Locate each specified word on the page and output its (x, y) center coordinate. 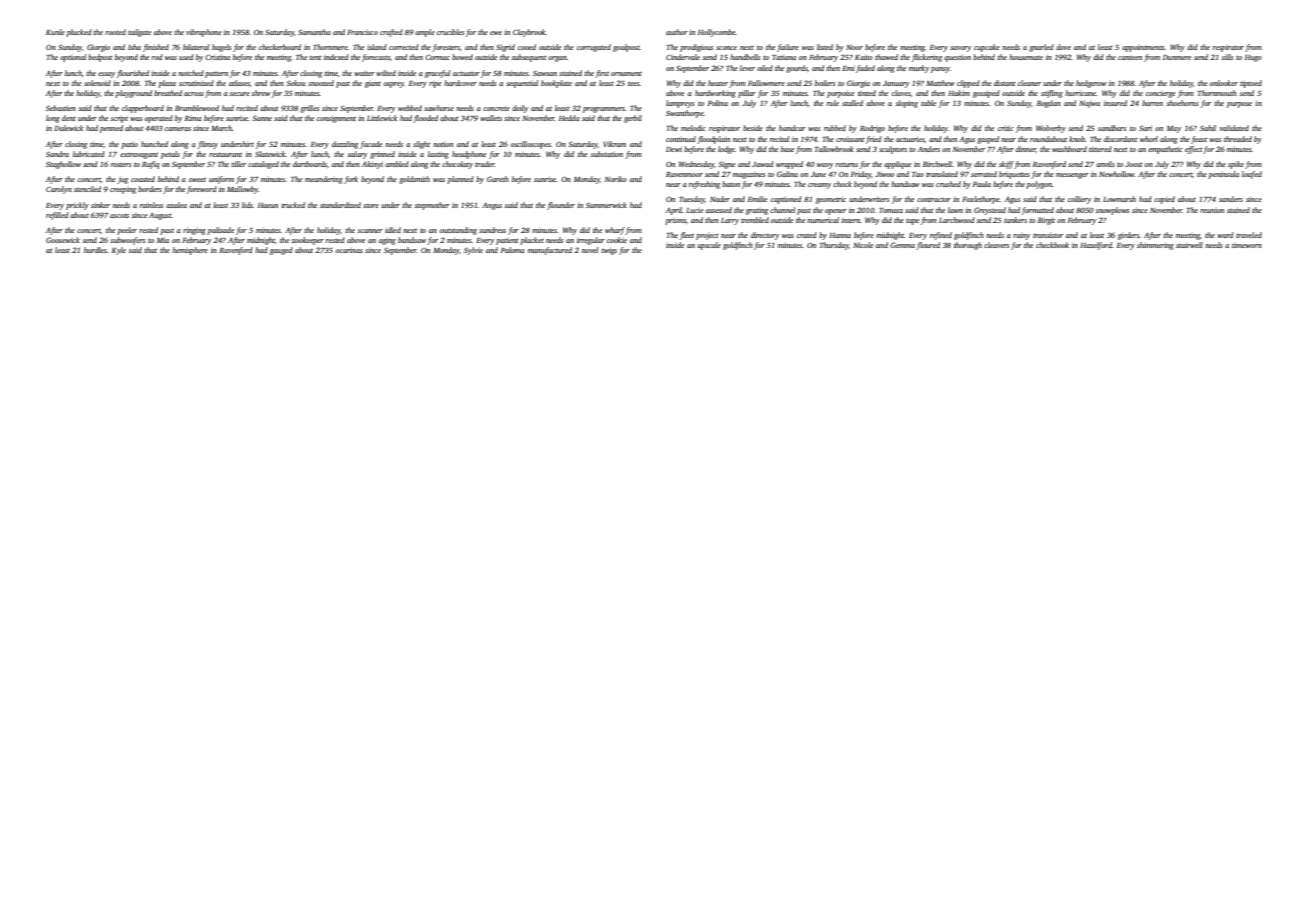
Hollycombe (717, 33)
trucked (293, 205)
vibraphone (204, 33)
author (677, 32)
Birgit (1046, 221)
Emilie (757, 199)
